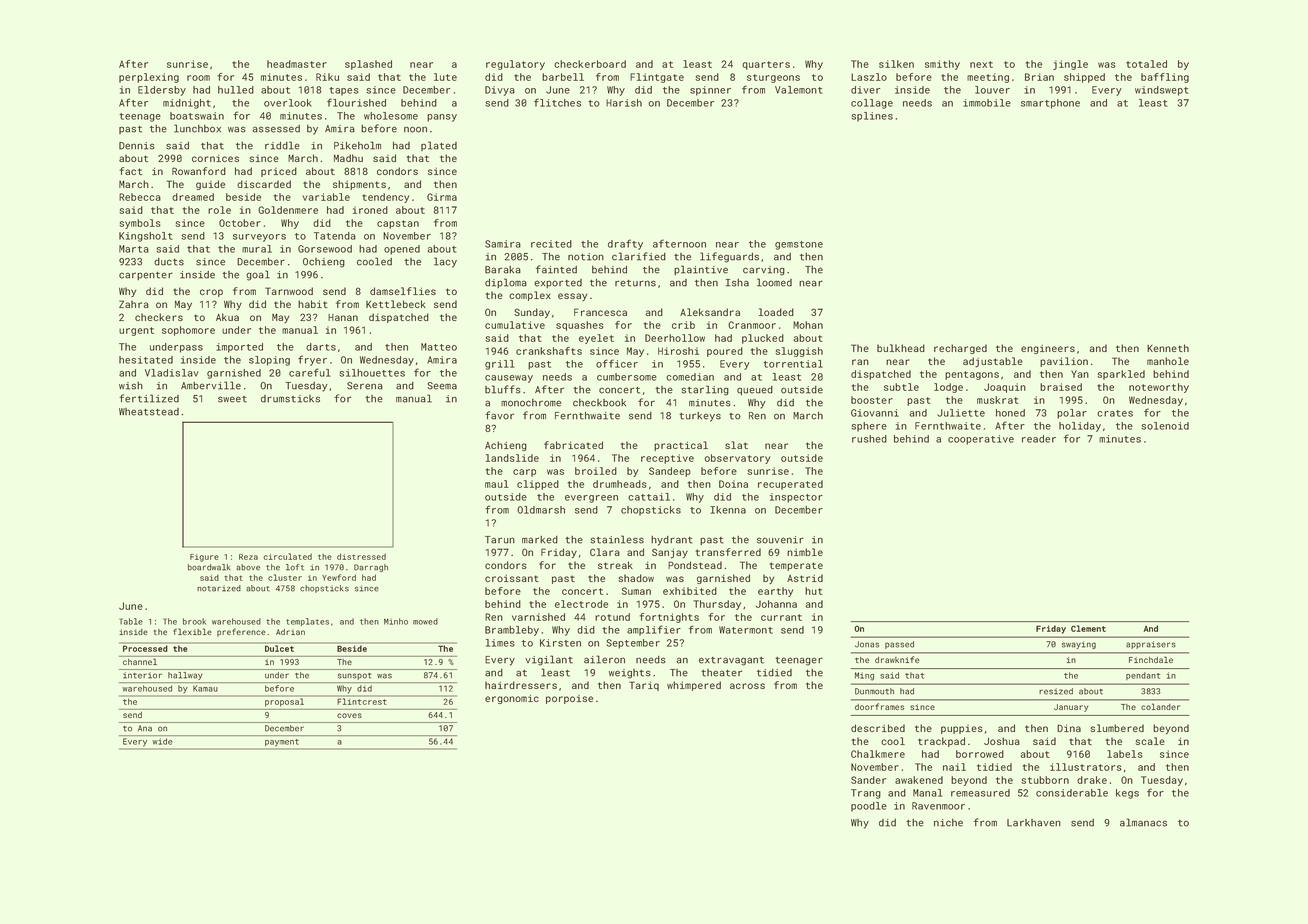 This document has width=1308, height=924. I want to click on windswept, so click(1162, 91).
